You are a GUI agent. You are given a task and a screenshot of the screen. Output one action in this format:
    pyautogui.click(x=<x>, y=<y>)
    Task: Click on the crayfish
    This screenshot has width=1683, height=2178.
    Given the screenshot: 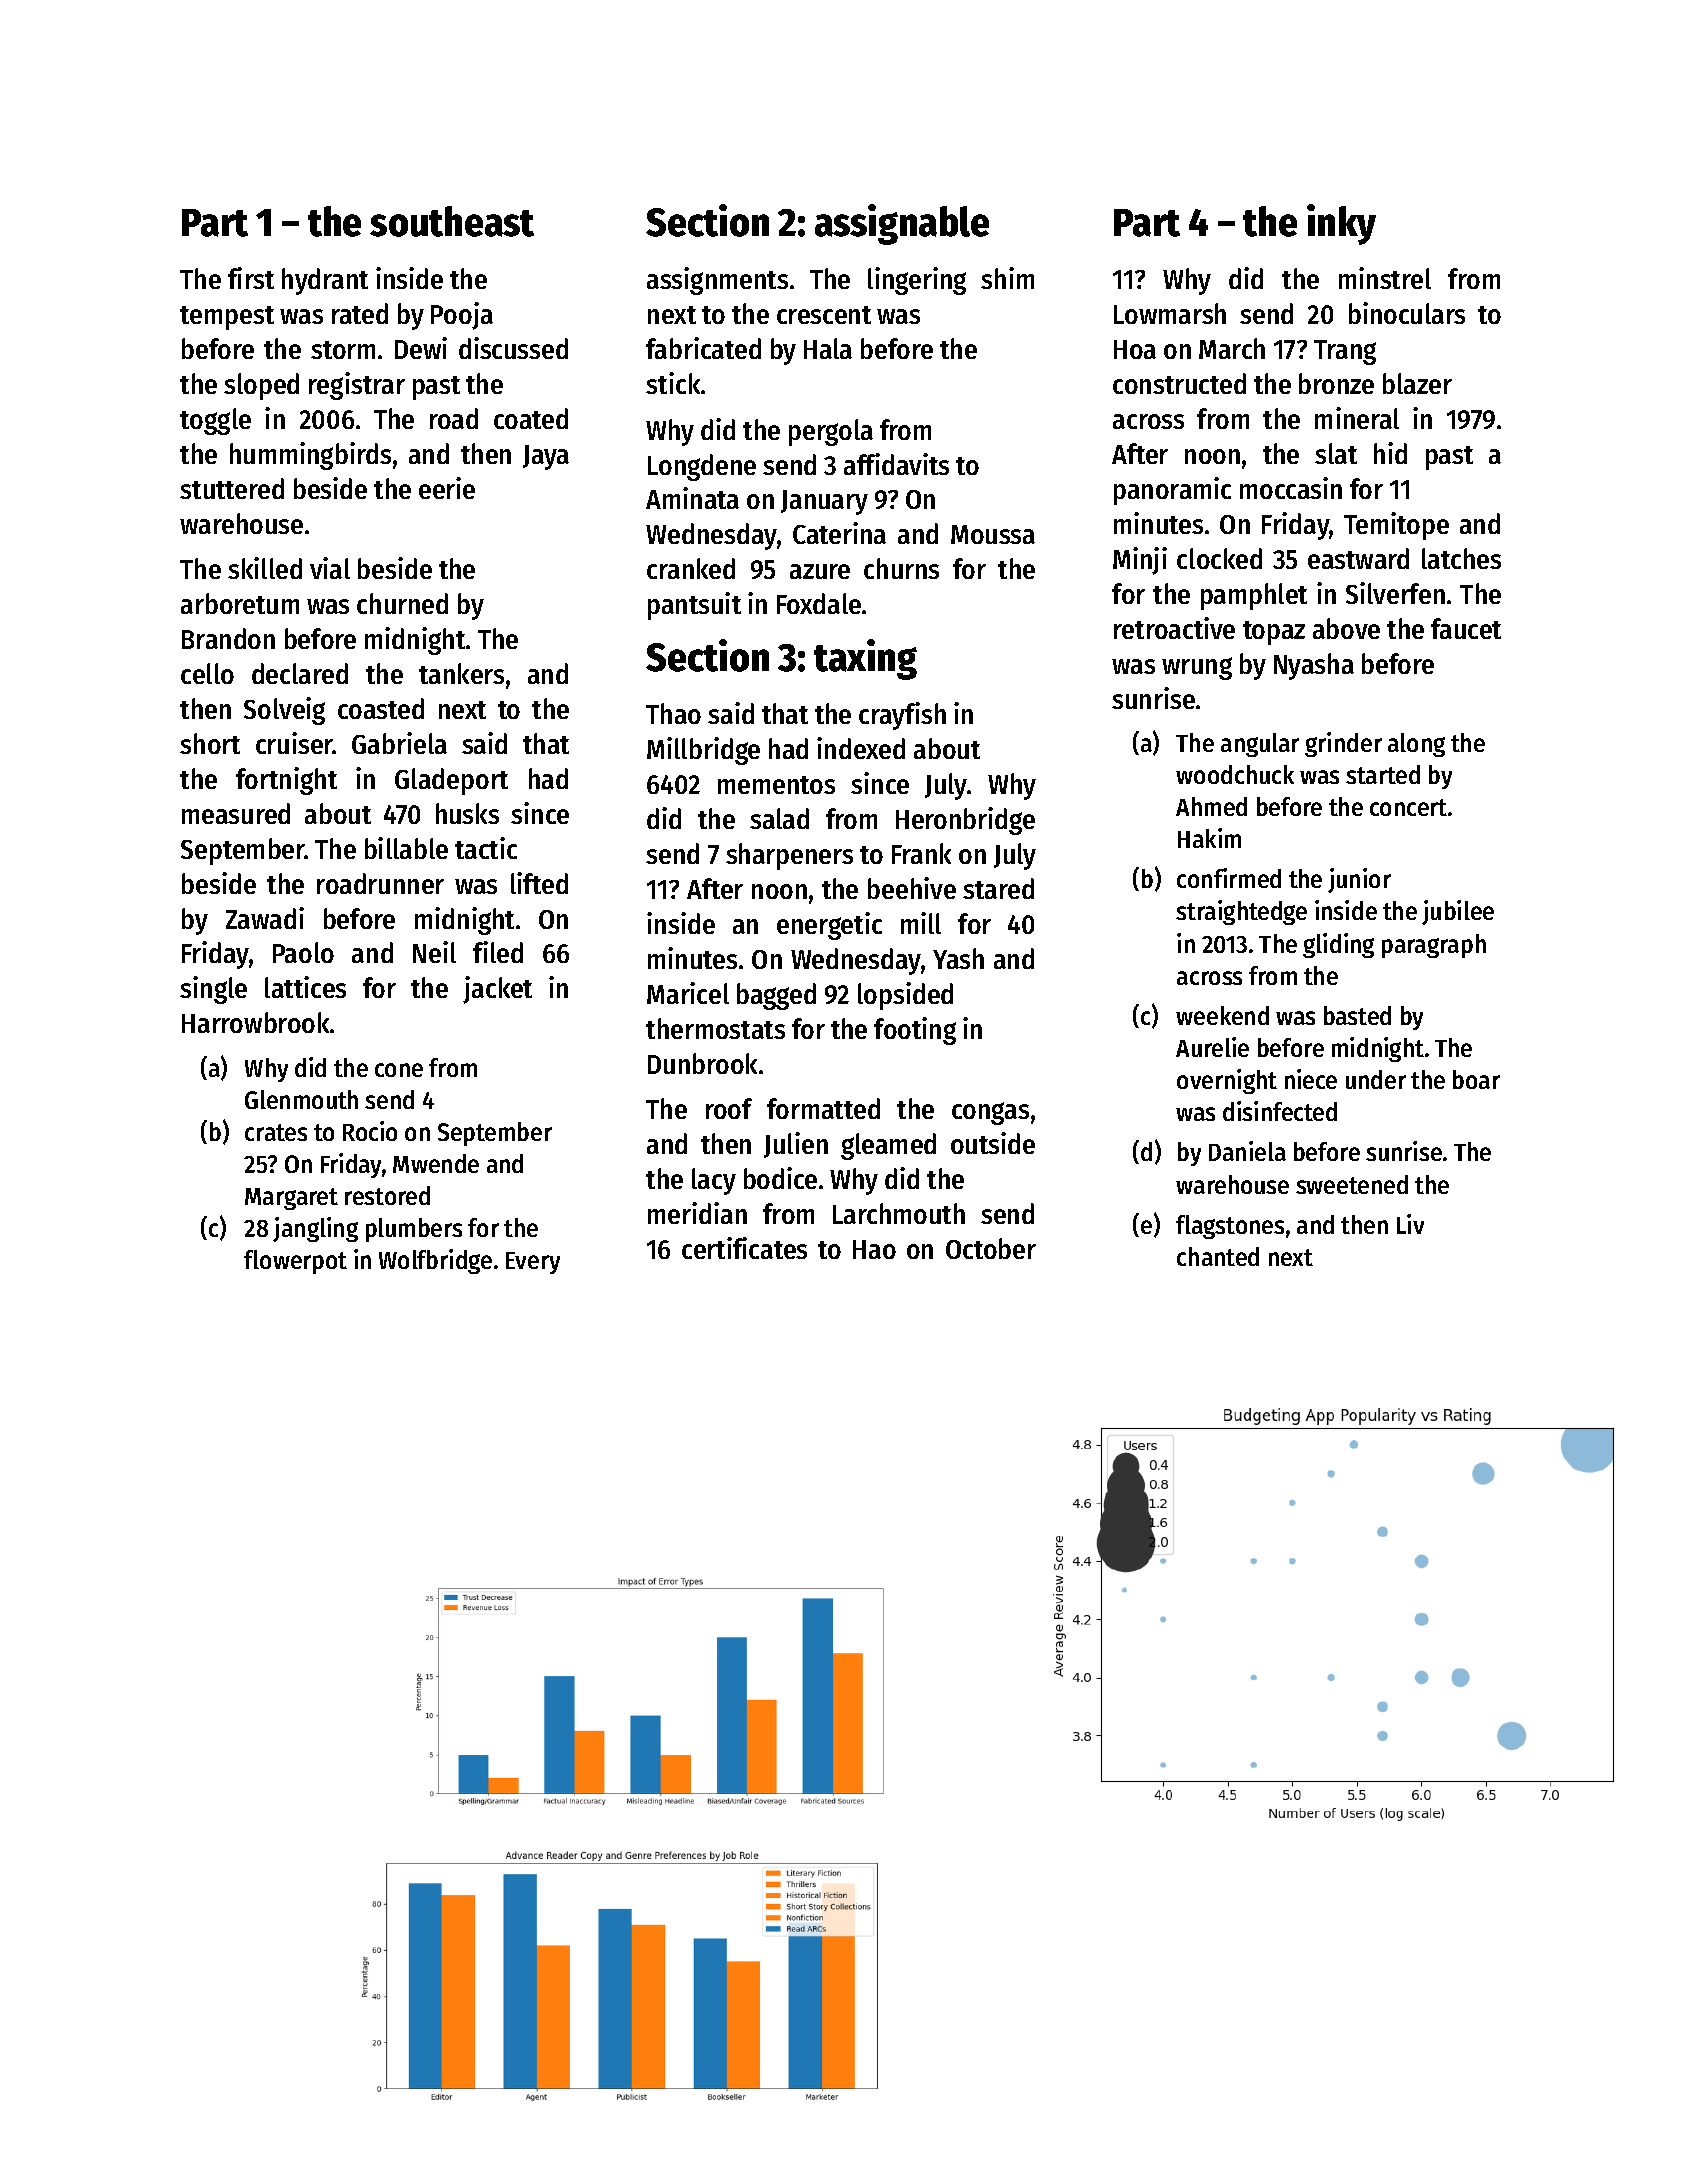 What is the action you would take?
    pyautogui.click(x=902, y=716)
